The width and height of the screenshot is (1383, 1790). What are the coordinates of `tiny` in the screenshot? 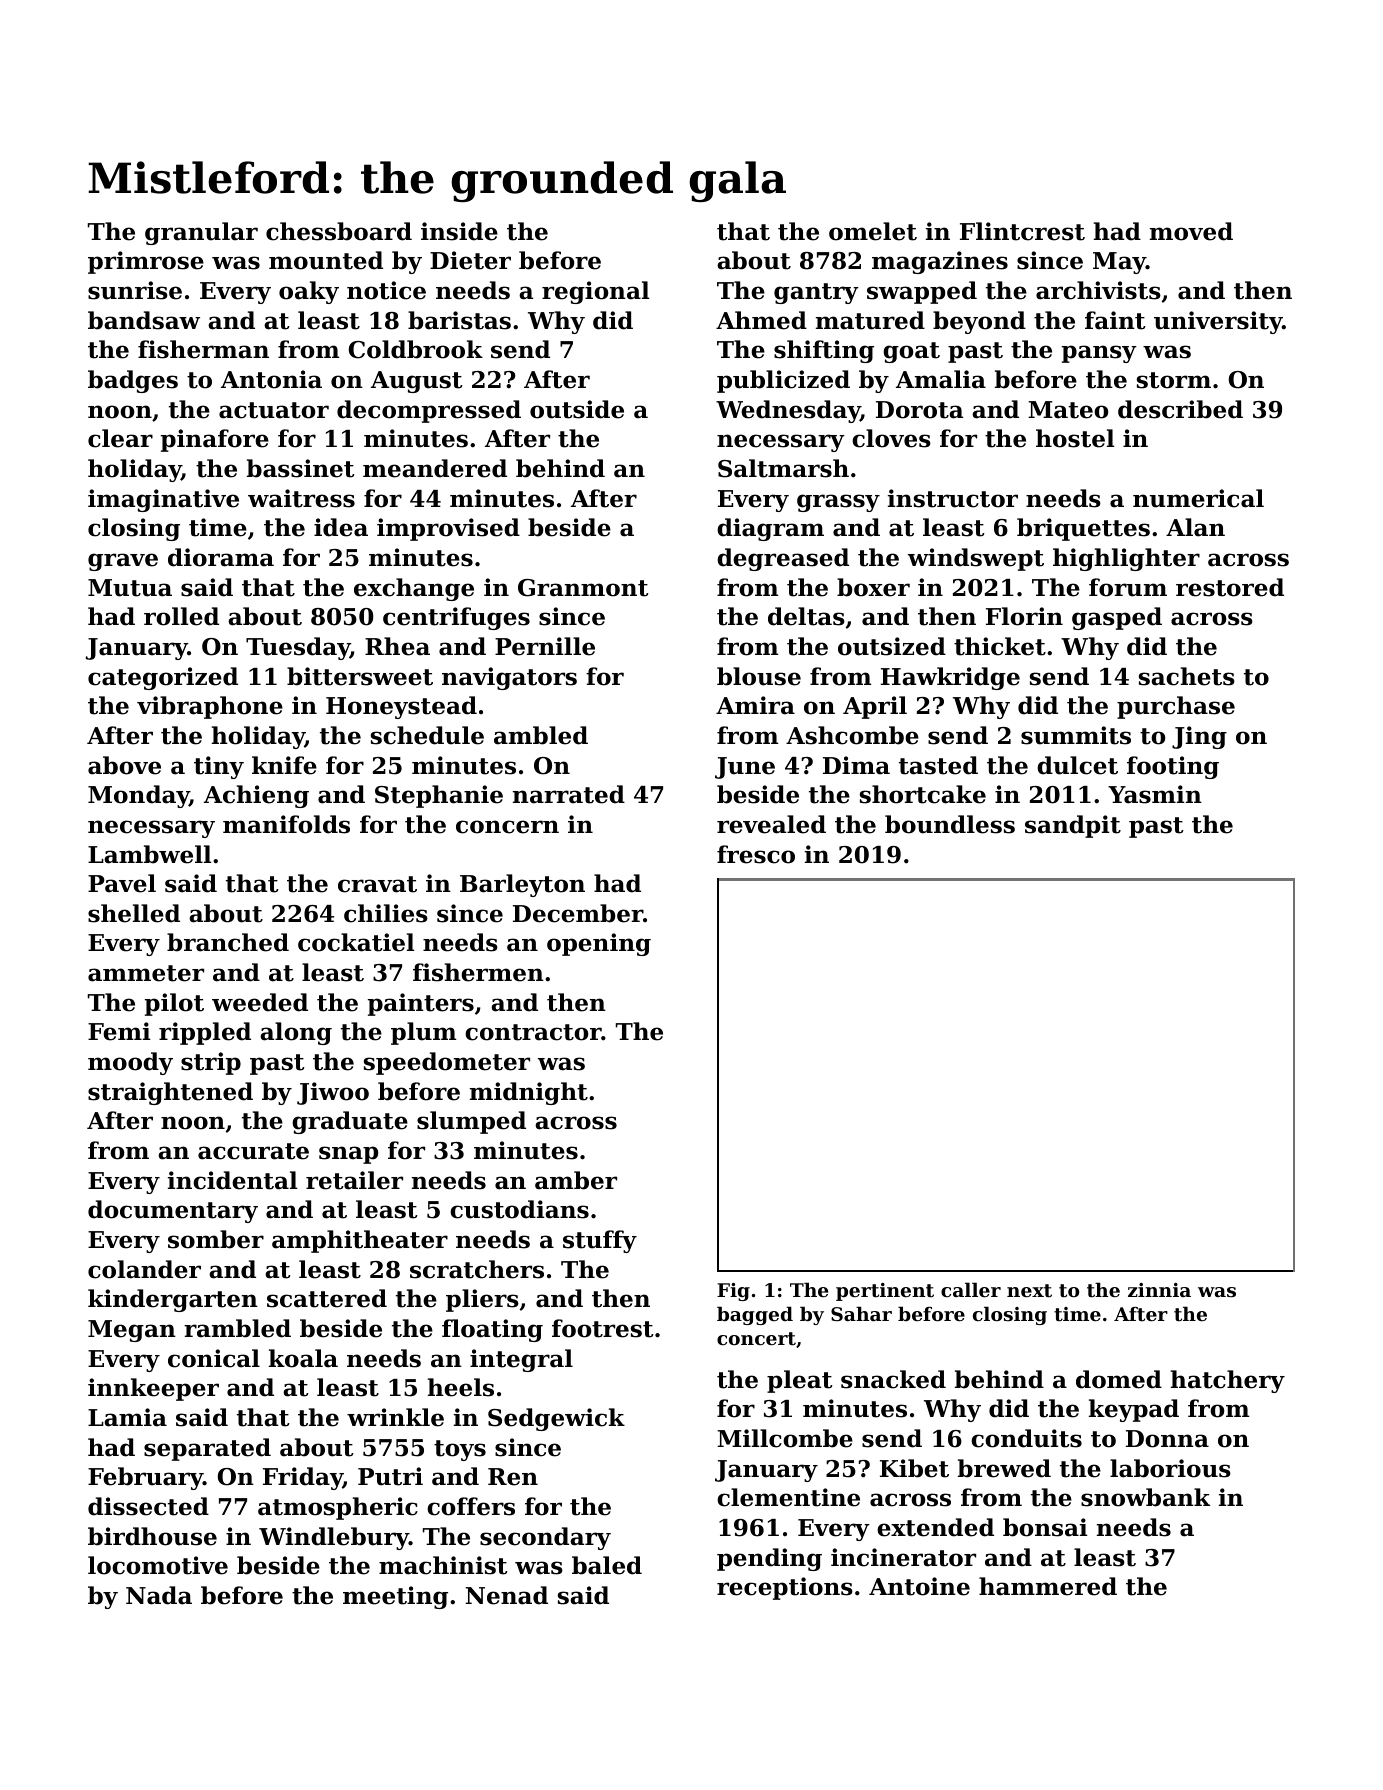 It's located at (219, 767).
